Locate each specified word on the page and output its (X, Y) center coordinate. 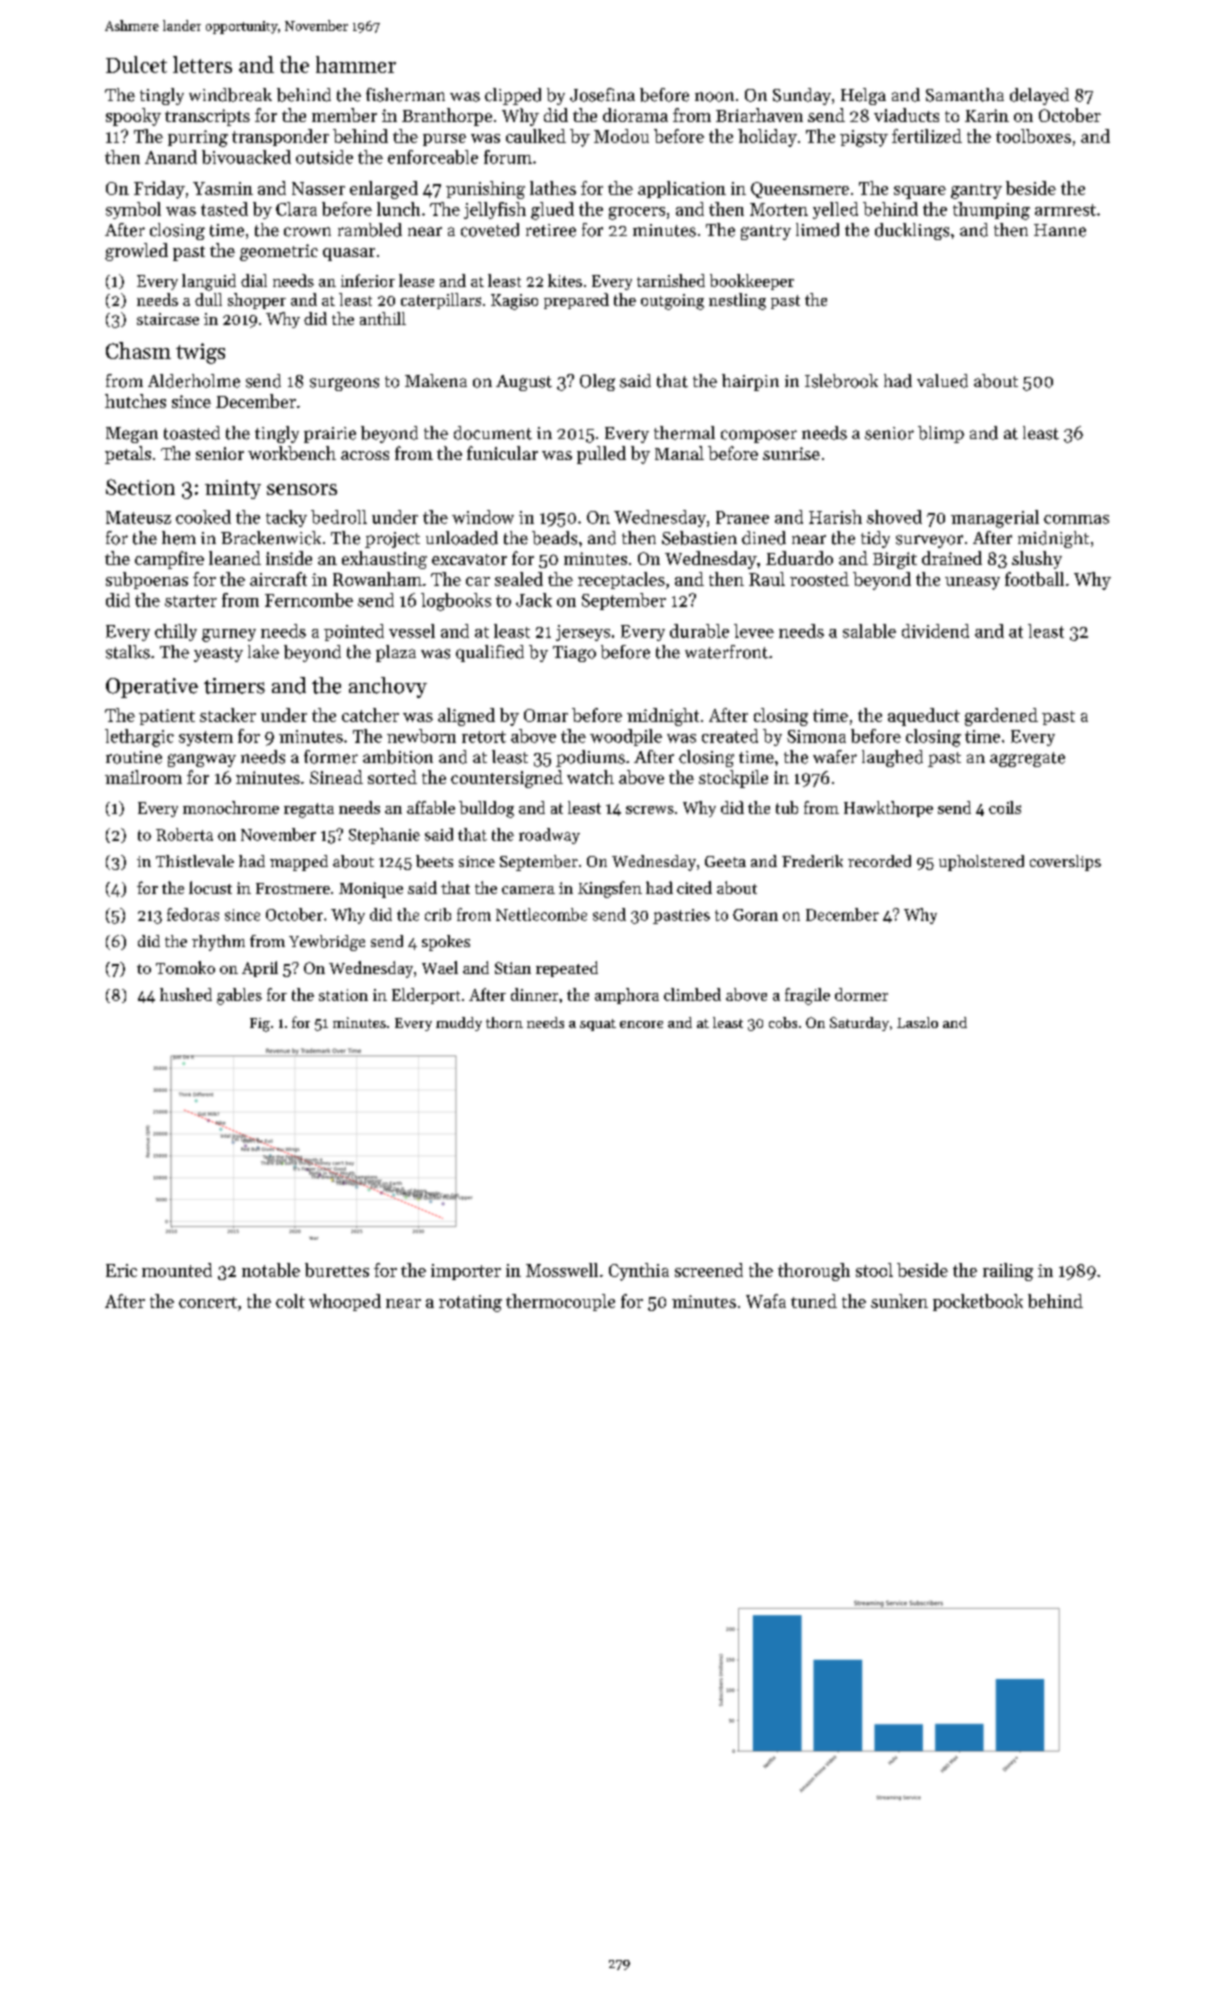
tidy (875, 539)
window (483, 517)
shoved (894, 517)
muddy (459, 1024)
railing (1008, 1272)
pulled (601, 455)
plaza (396, 653)
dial (254, 280)
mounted (177, 1270)
